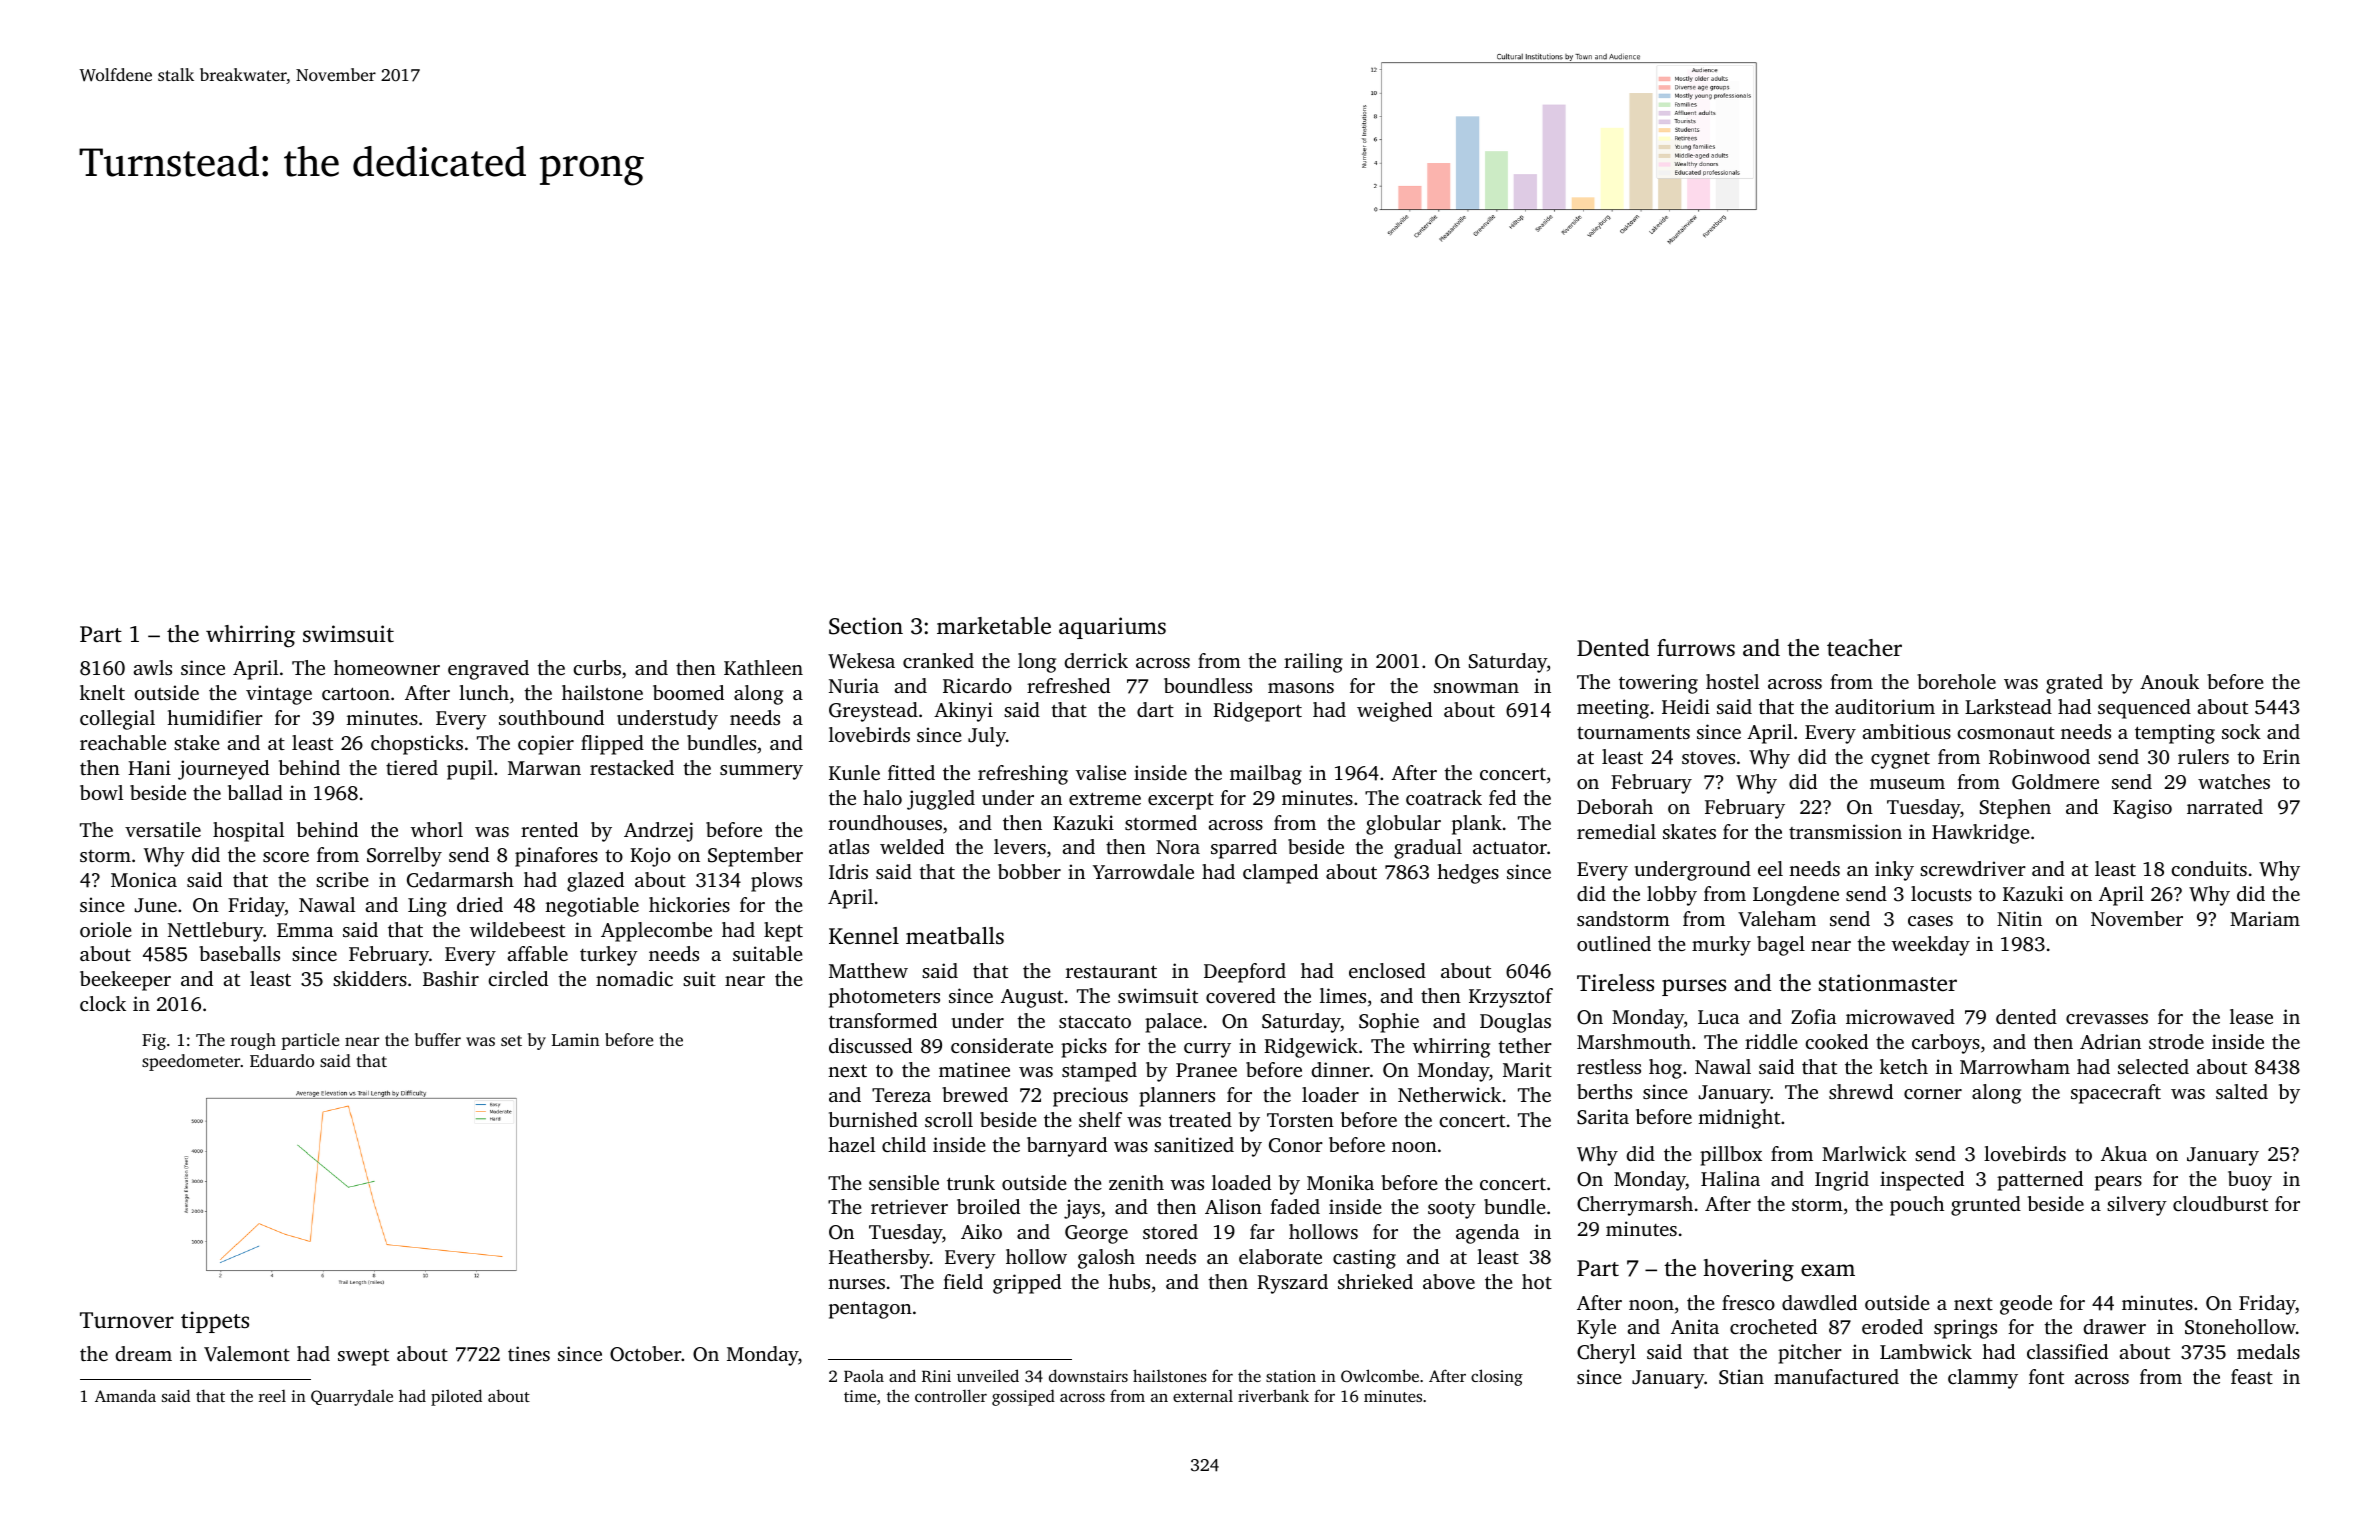 The image size is (2380, 1540). I want to click on southbound, so click(551, 717).
